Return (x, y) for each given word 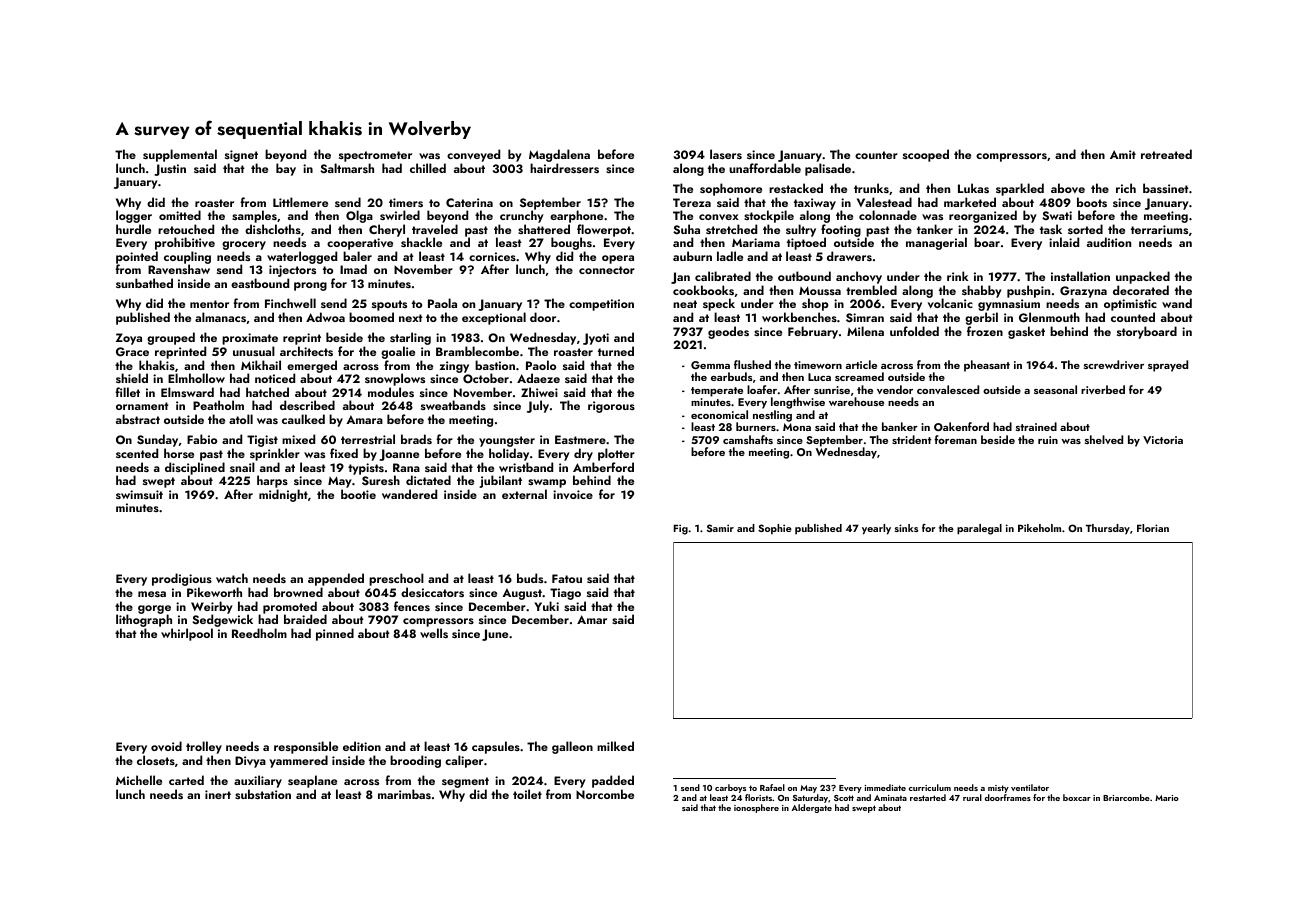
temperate (717, 392)
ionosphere (756, 808)
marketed (970, 202)
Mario (1167, 798)
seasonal (1055, 389)
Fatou (567, 578)
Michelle (139, 780)
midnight (283, 495)
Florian (1153, 528)
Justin (170, 170)
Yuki (546, 606)
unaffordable (765, 168)
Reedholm (259, 633)
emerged (312, 367)
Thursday (1108, 529)
